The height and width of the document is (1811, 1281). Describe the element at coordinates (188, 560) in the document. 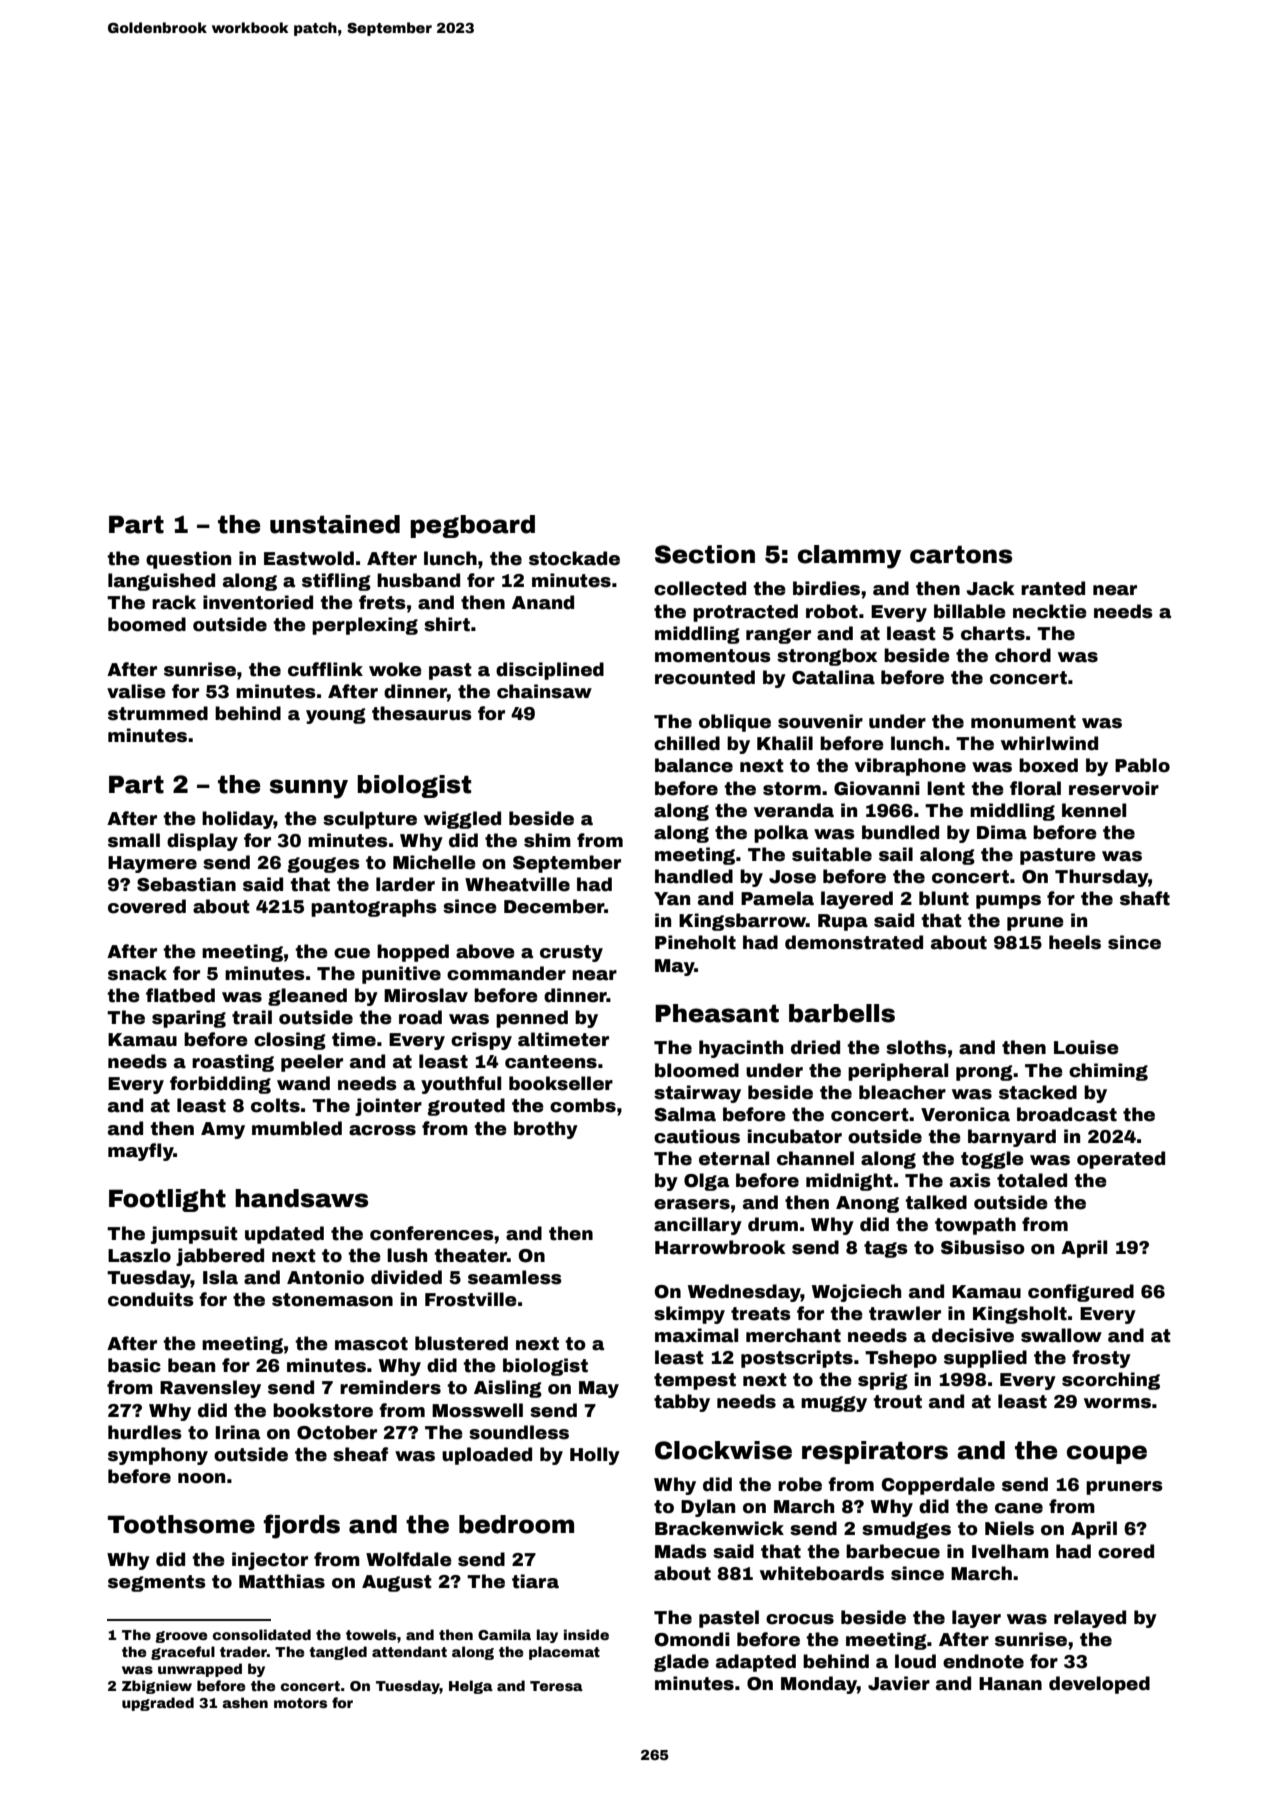

I see `question` at that location.
